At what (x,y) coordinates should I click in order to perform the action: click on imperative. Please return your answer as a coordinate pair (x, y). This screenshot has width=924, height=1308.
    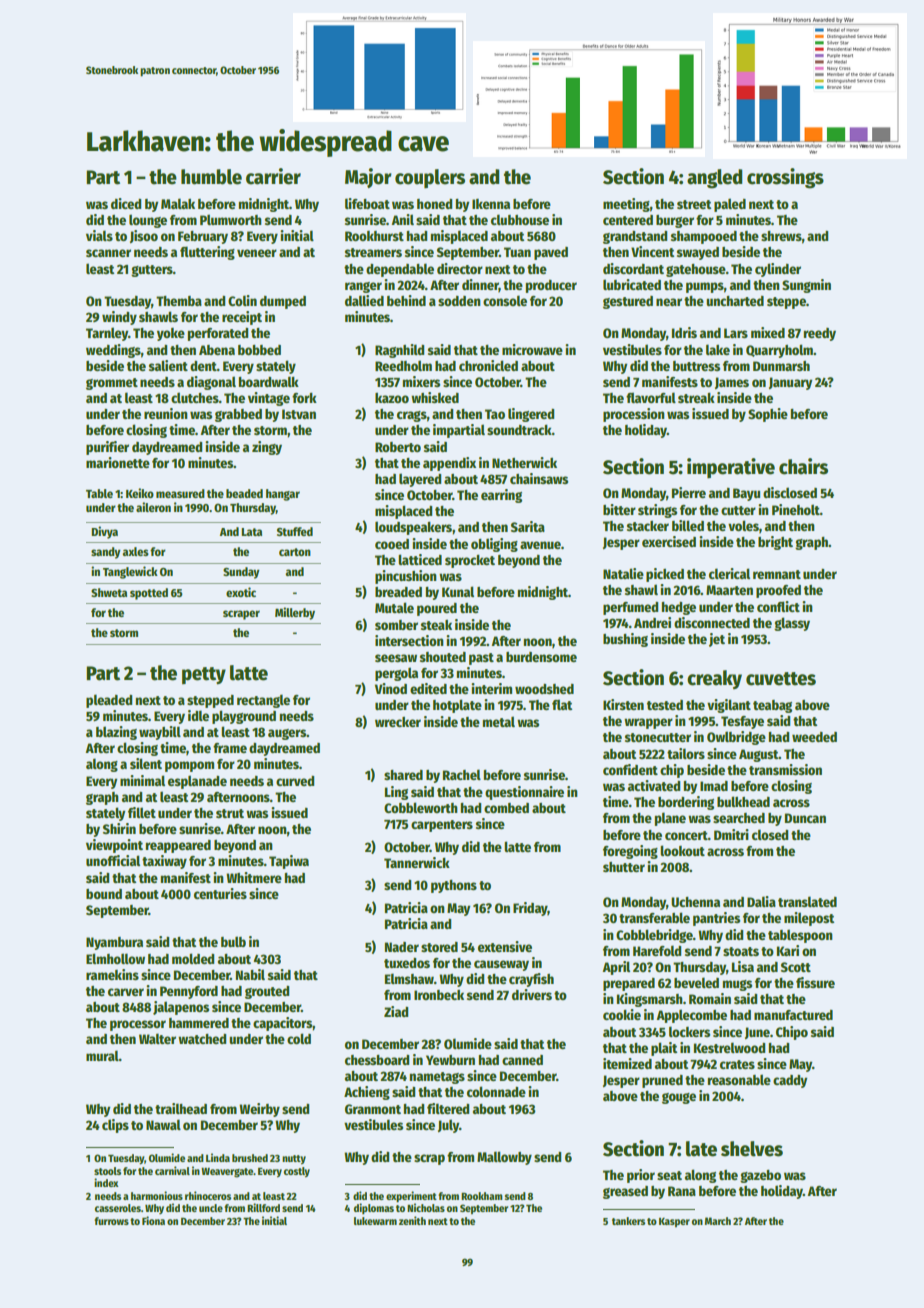
    Looking at the image, I should click on (731, 468).
